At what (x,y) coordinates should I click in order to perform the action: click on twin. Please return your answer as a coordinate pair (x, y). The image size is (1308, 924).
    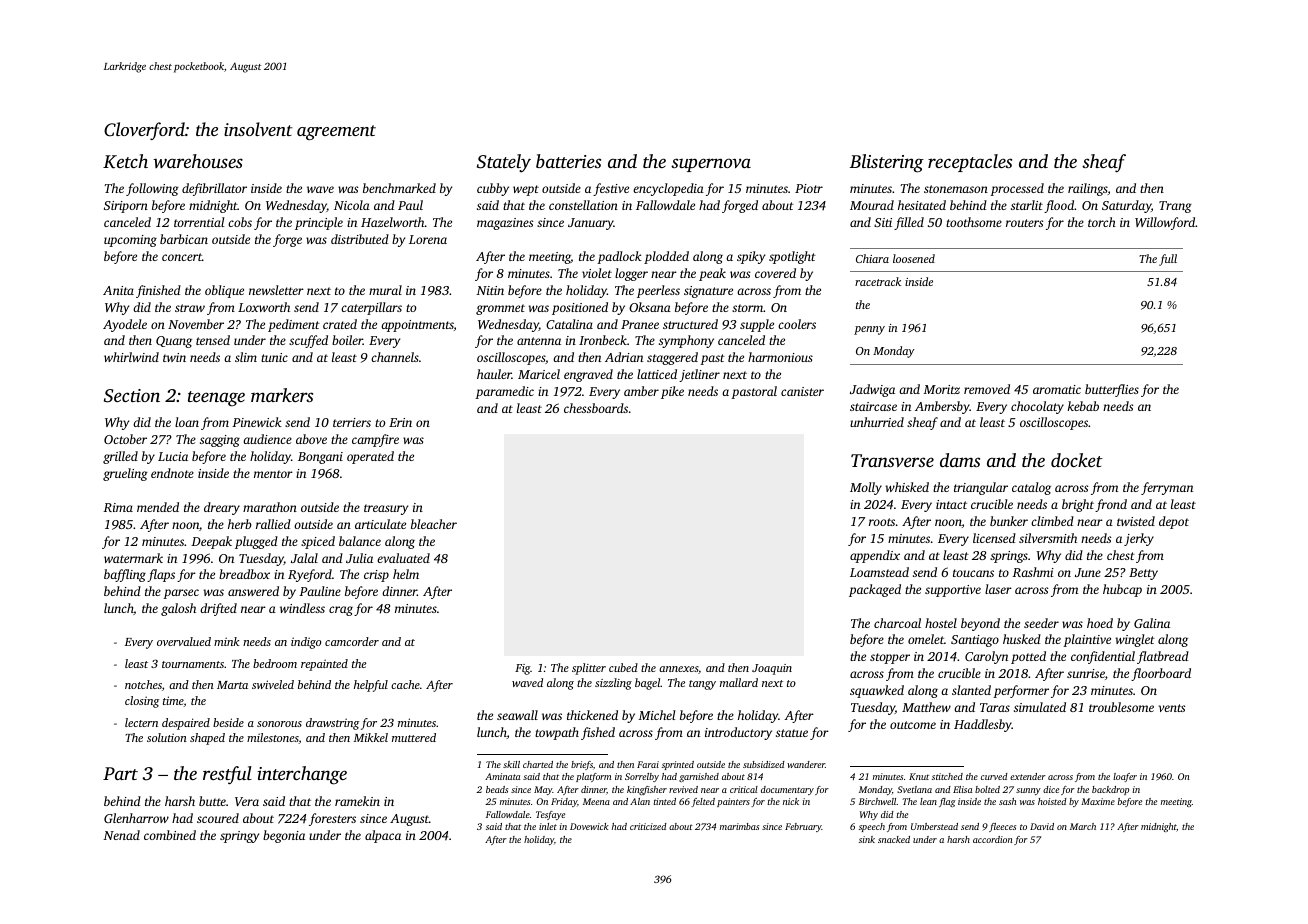
    Looking at the image, I should click on (174, 357).
